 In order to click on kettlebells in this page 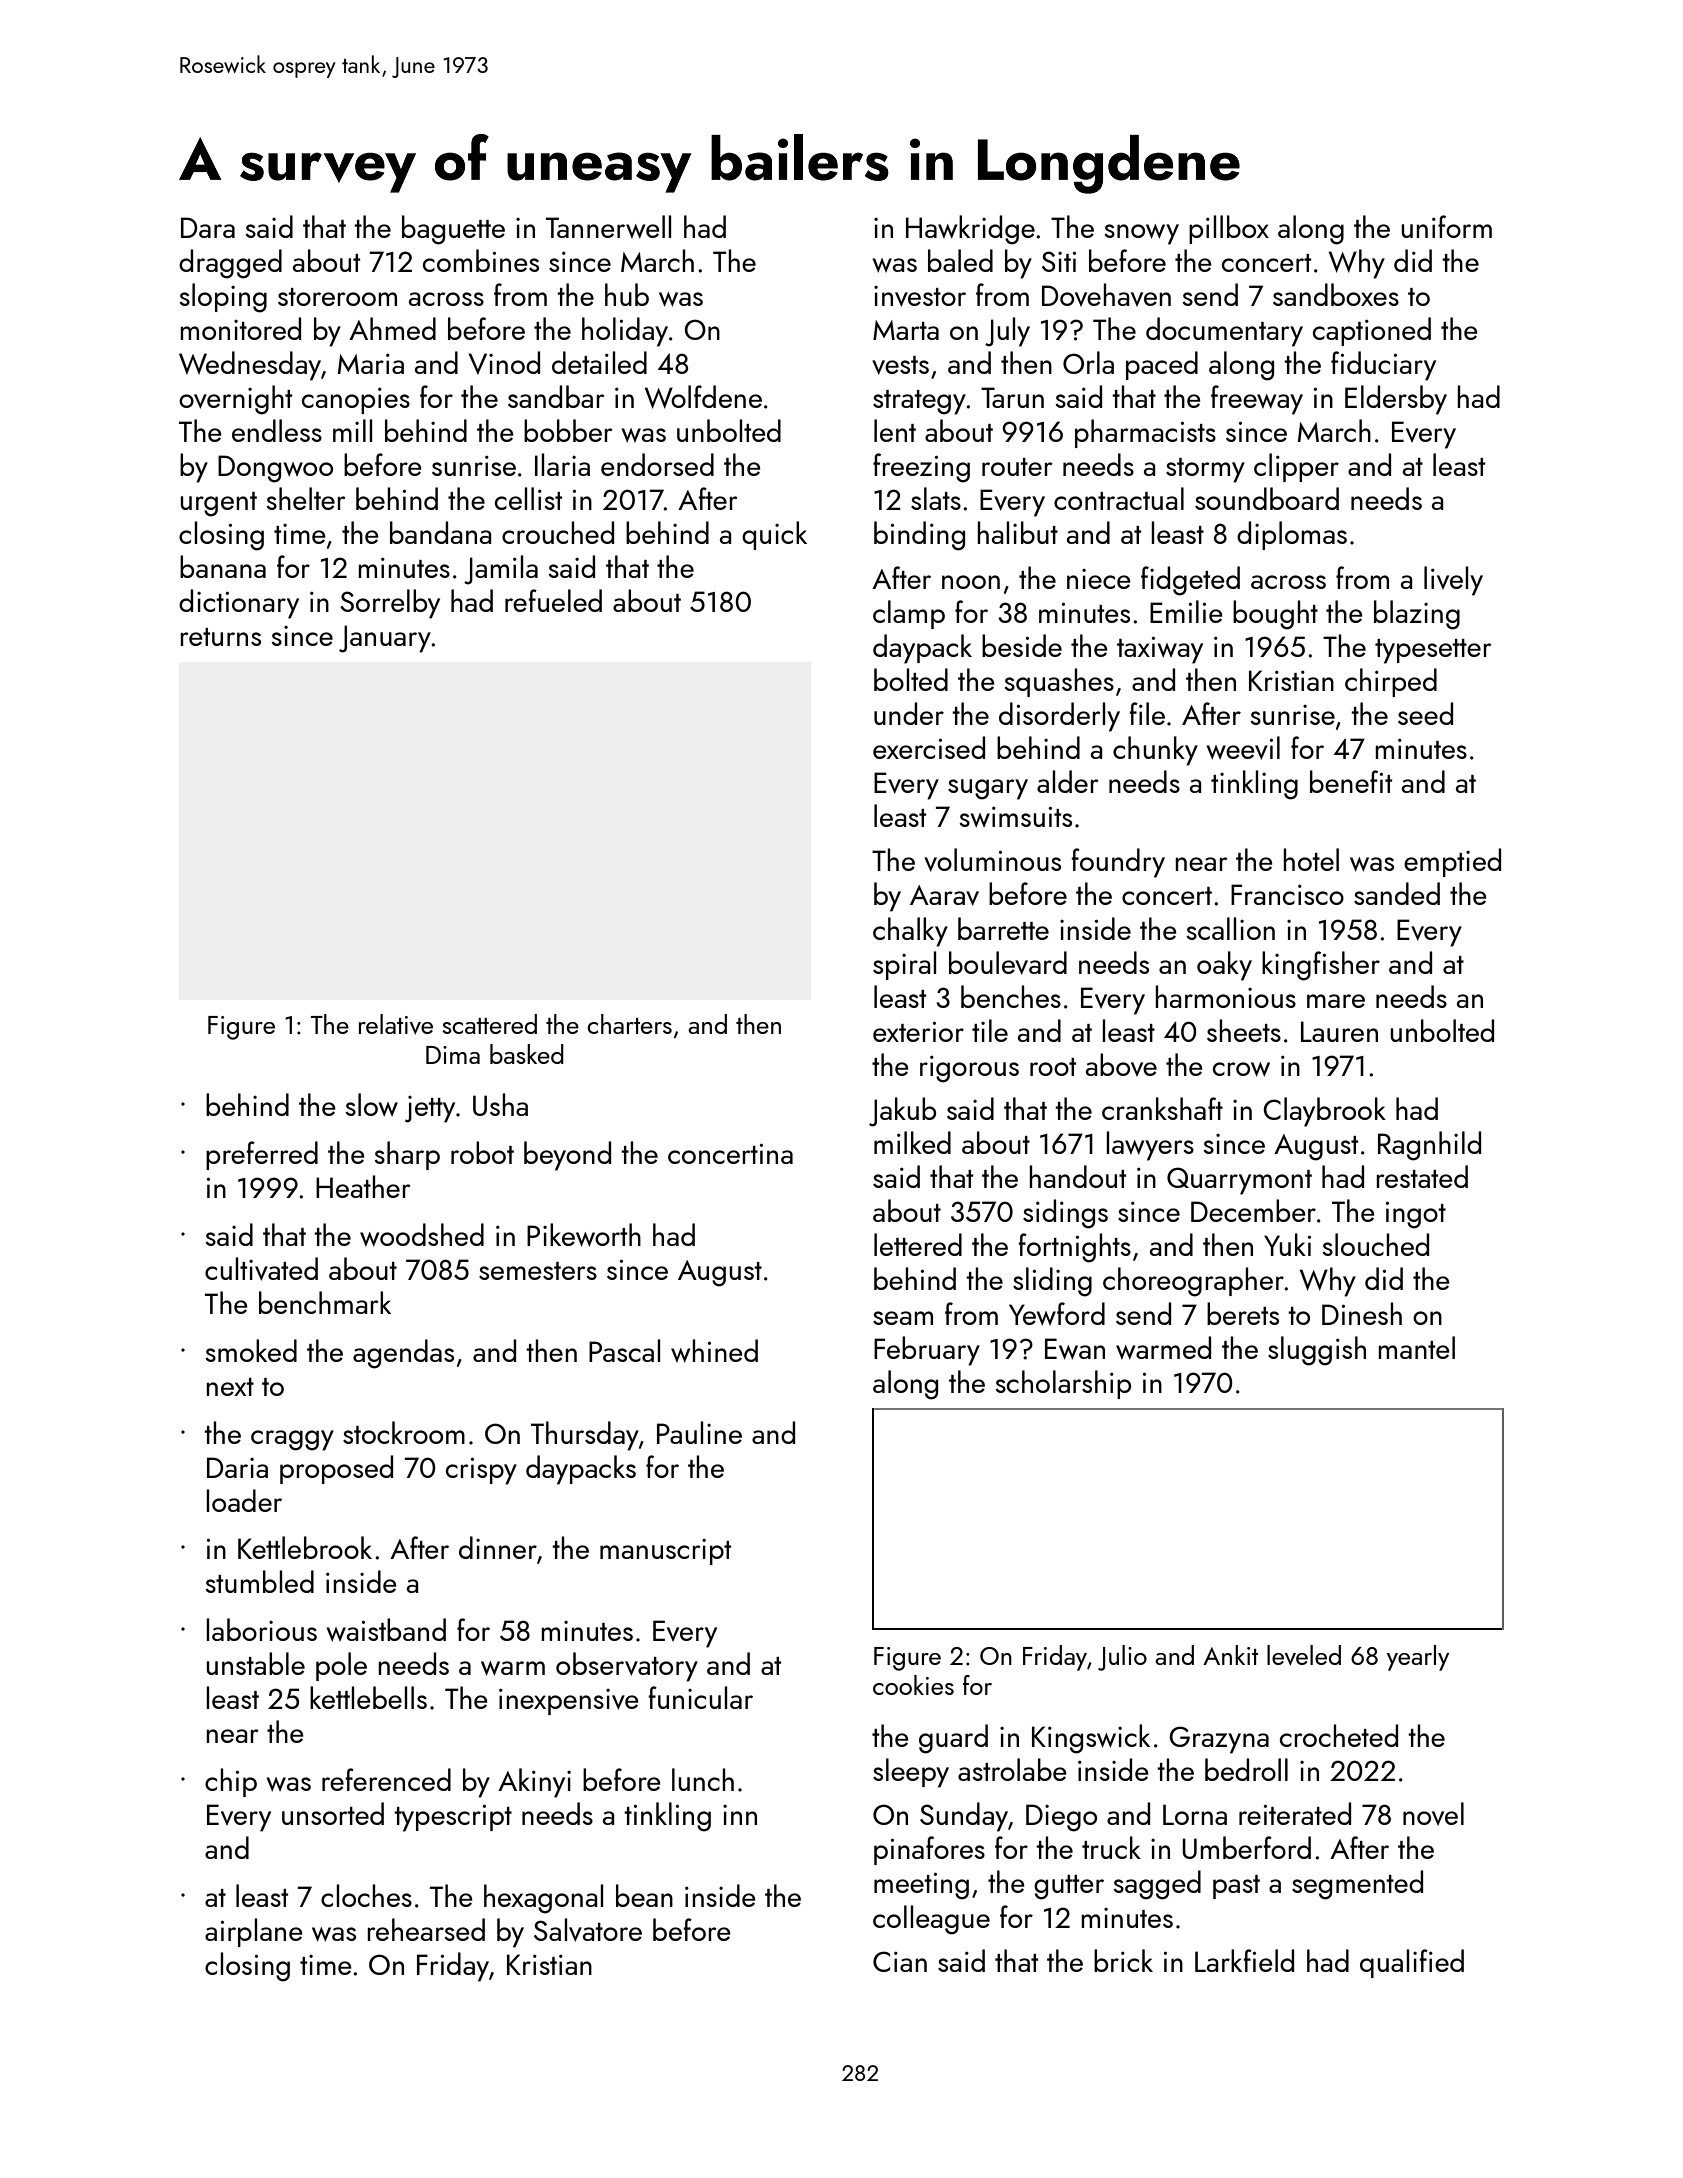, I will do `click(368, 1697)`.
